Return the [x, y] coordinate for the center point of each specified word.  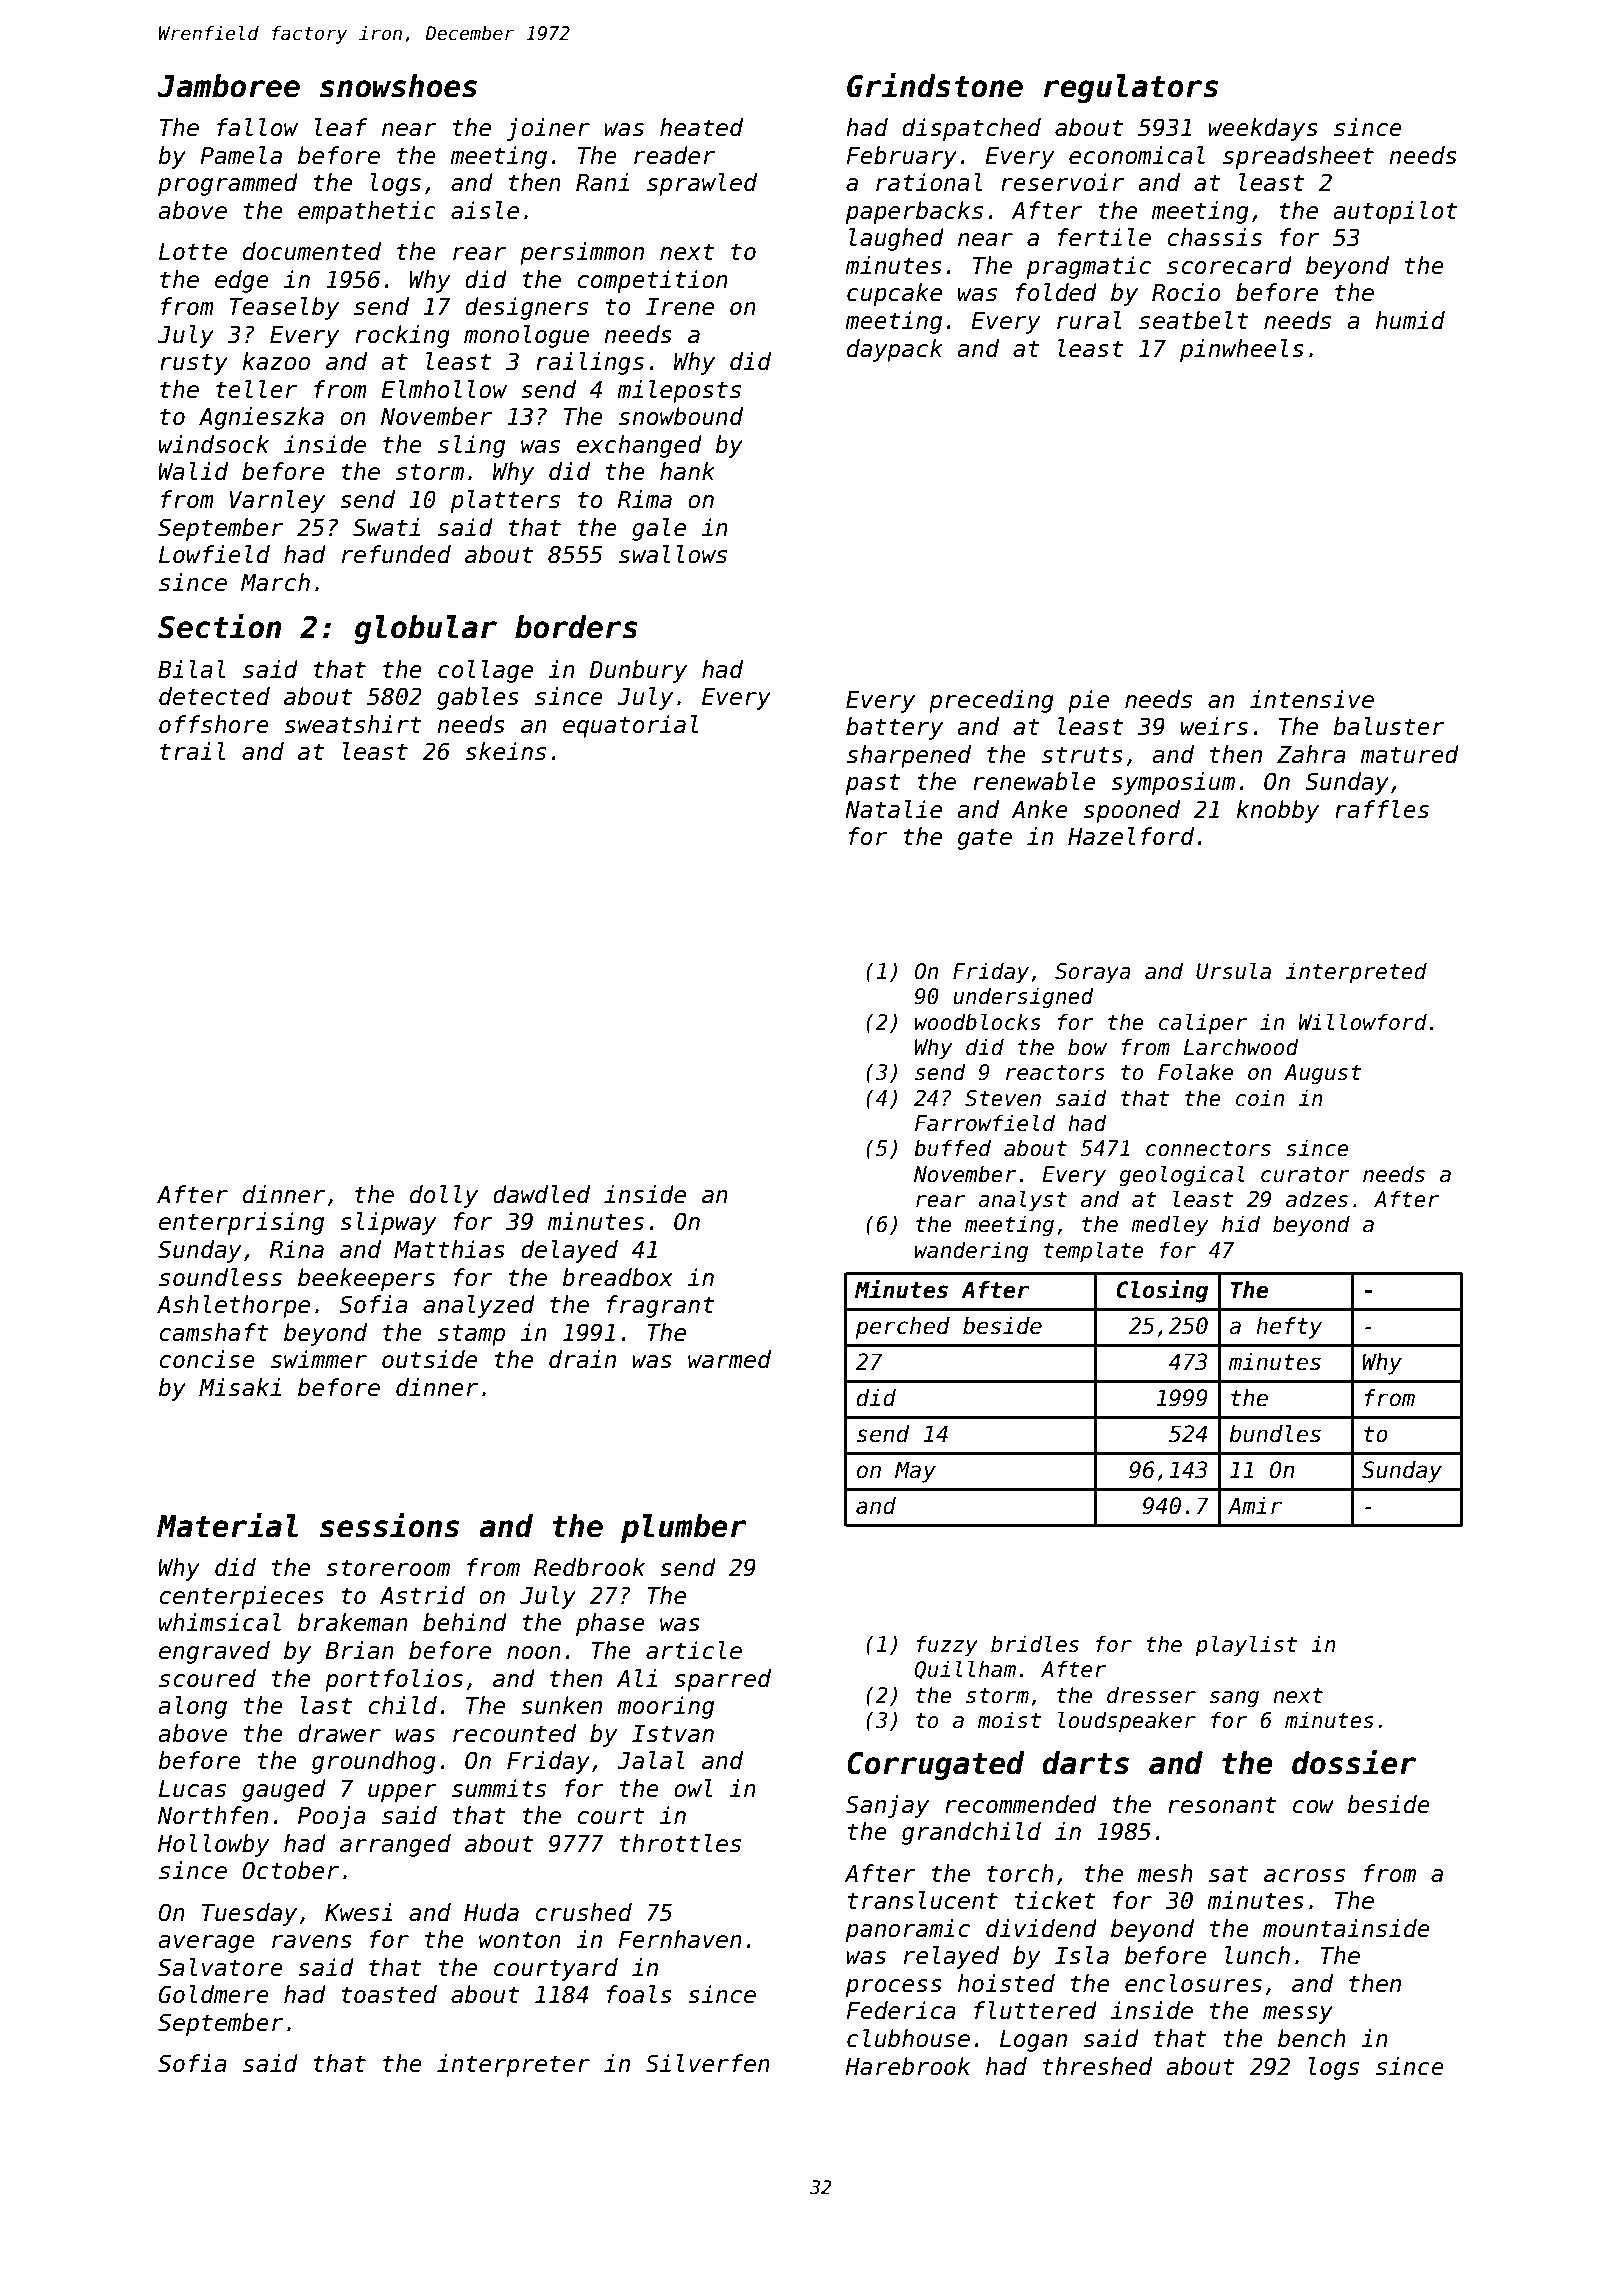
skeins [505, 751]
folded [1056, 292]
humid [1410, 320]
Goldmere [214, 1994]
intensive [1312, 699]
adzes [1317, 1199]
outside [429, 1359]
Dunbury [638, 671]
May [915, 1472]
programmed [228, 184]
